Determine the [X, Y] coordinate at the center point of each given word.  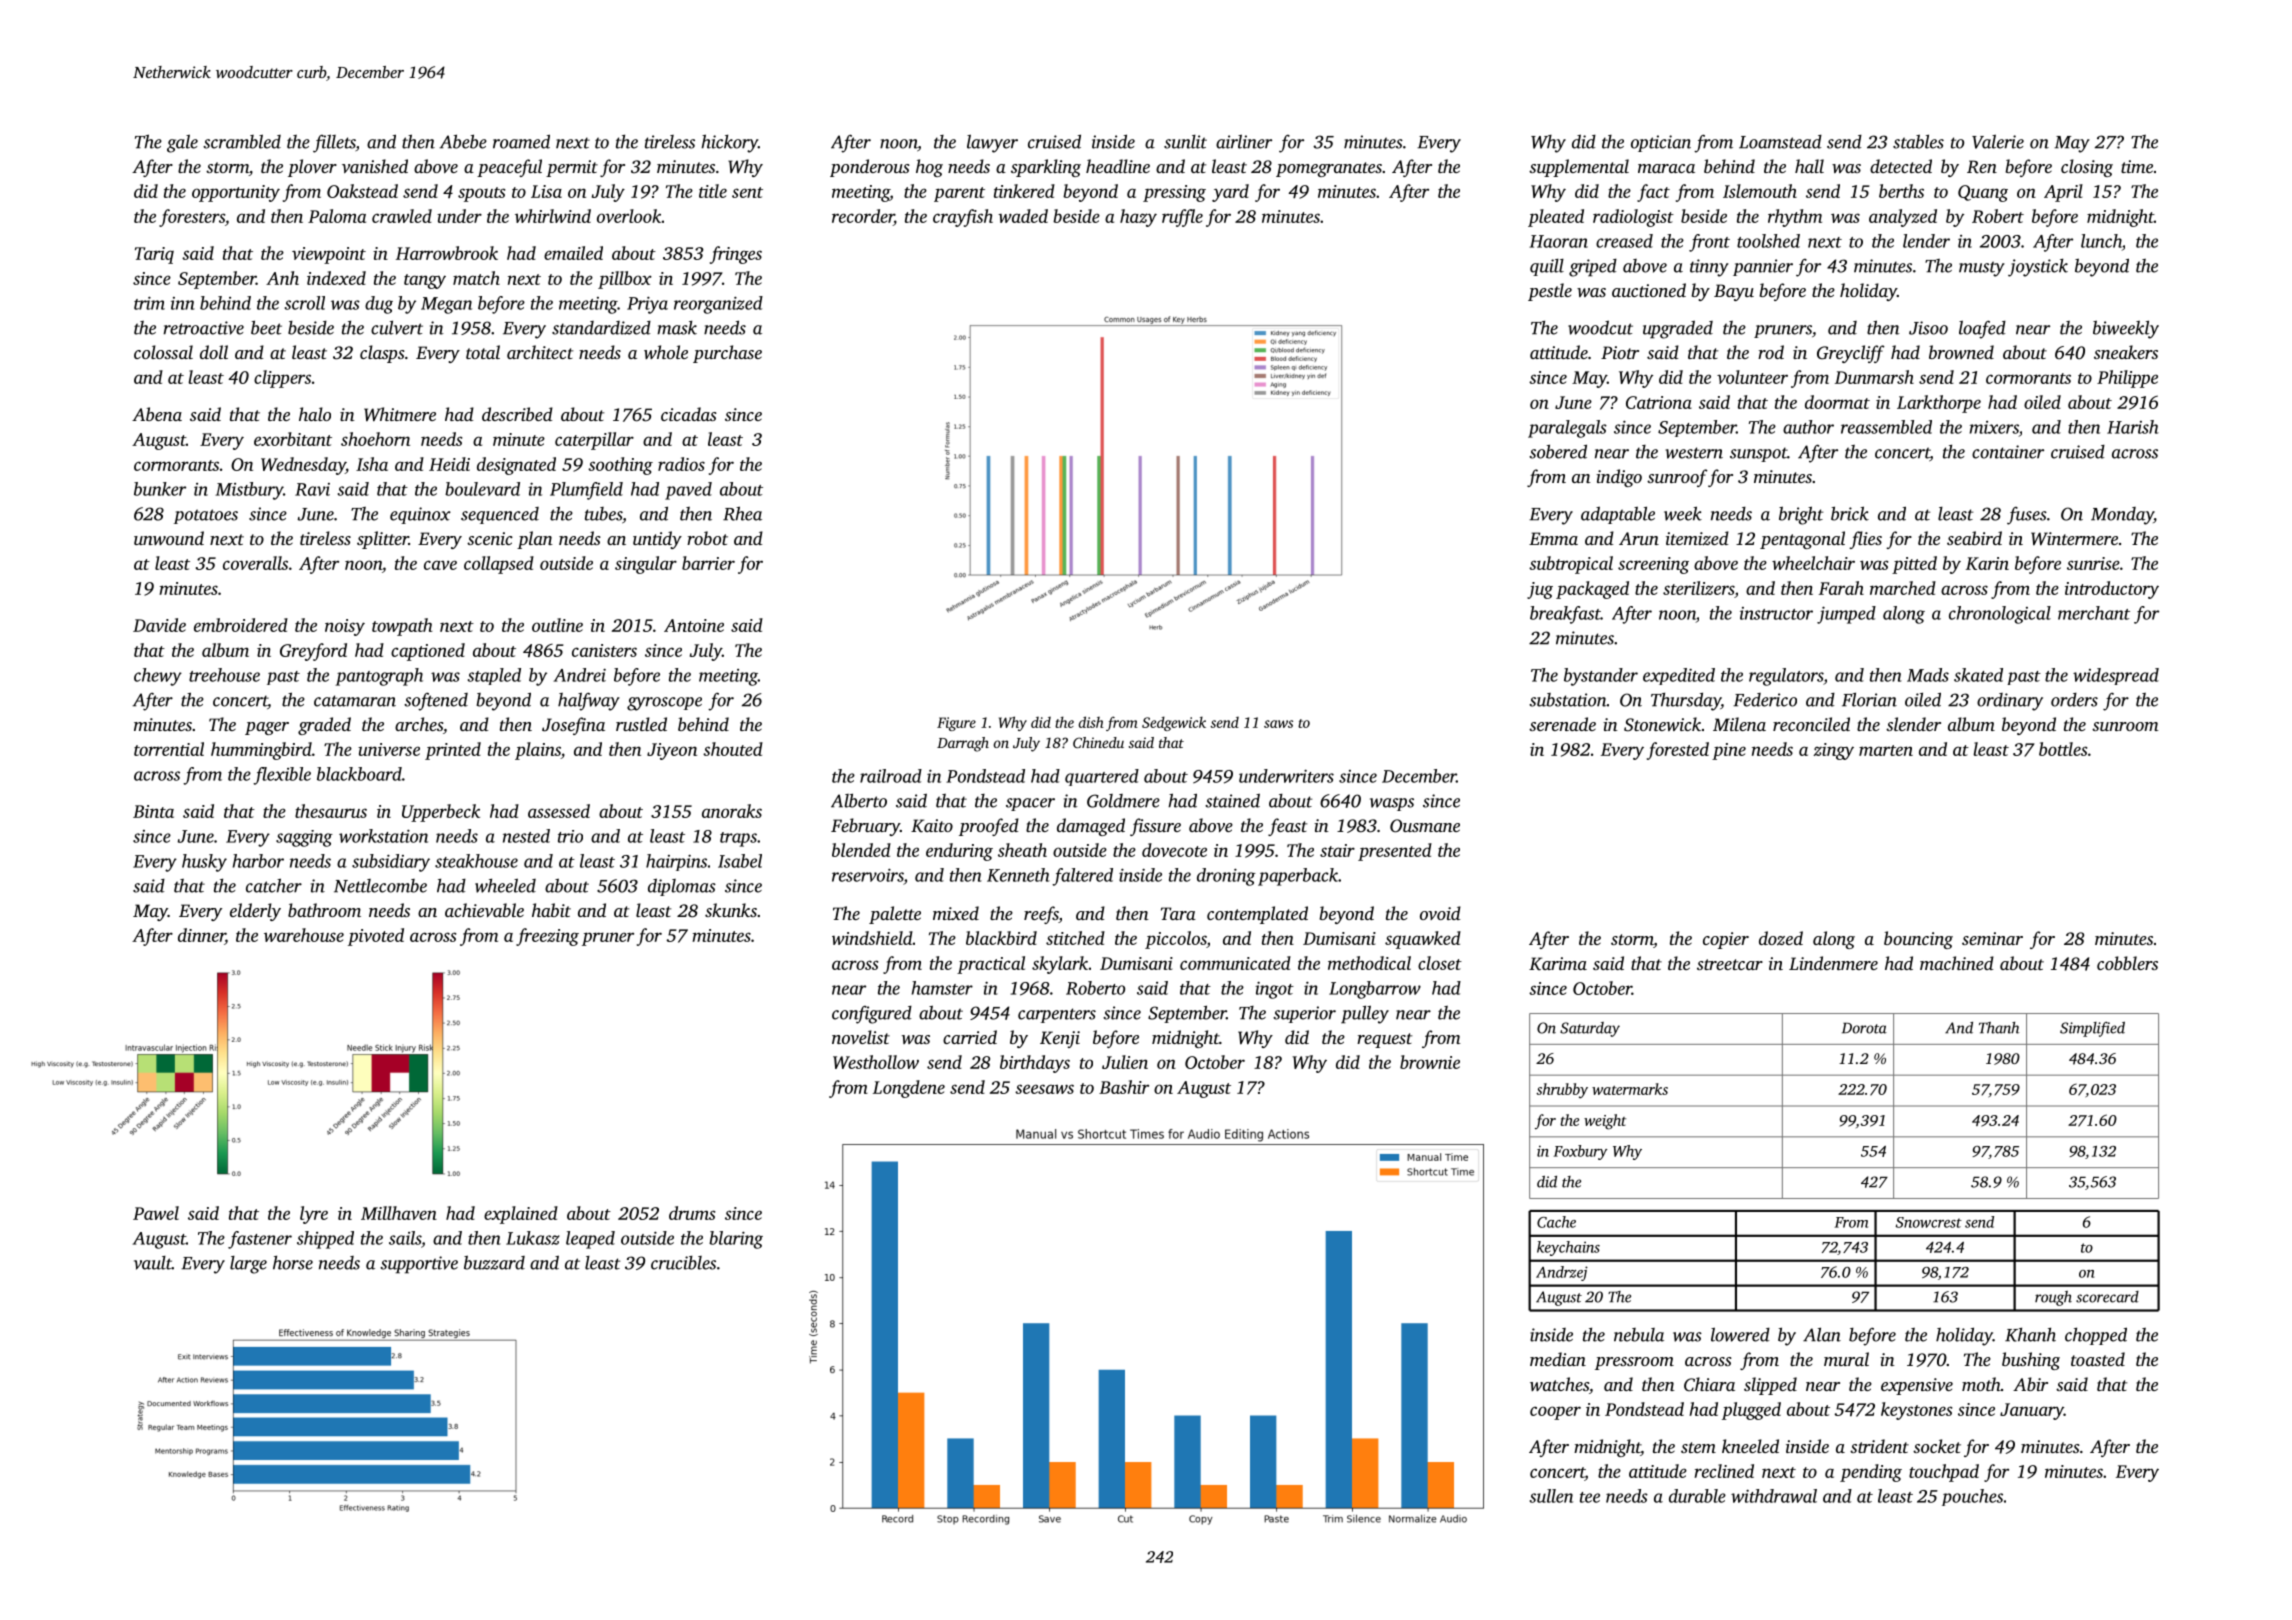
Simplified [2092, 1029]
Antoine [694, 625]
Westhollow [876, 1062]
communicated [1235, 963]
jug [1540, 590]
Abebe [463, 141]
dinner [201, 936]
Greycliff [1851, 354]
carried [970, 1037]
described [517, 414]
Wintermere [2074, 539]
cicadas [689, 414]
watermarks [1630, 1089]
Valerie [1998, 141]
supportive [419, 1265]
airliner [1244, 141]
